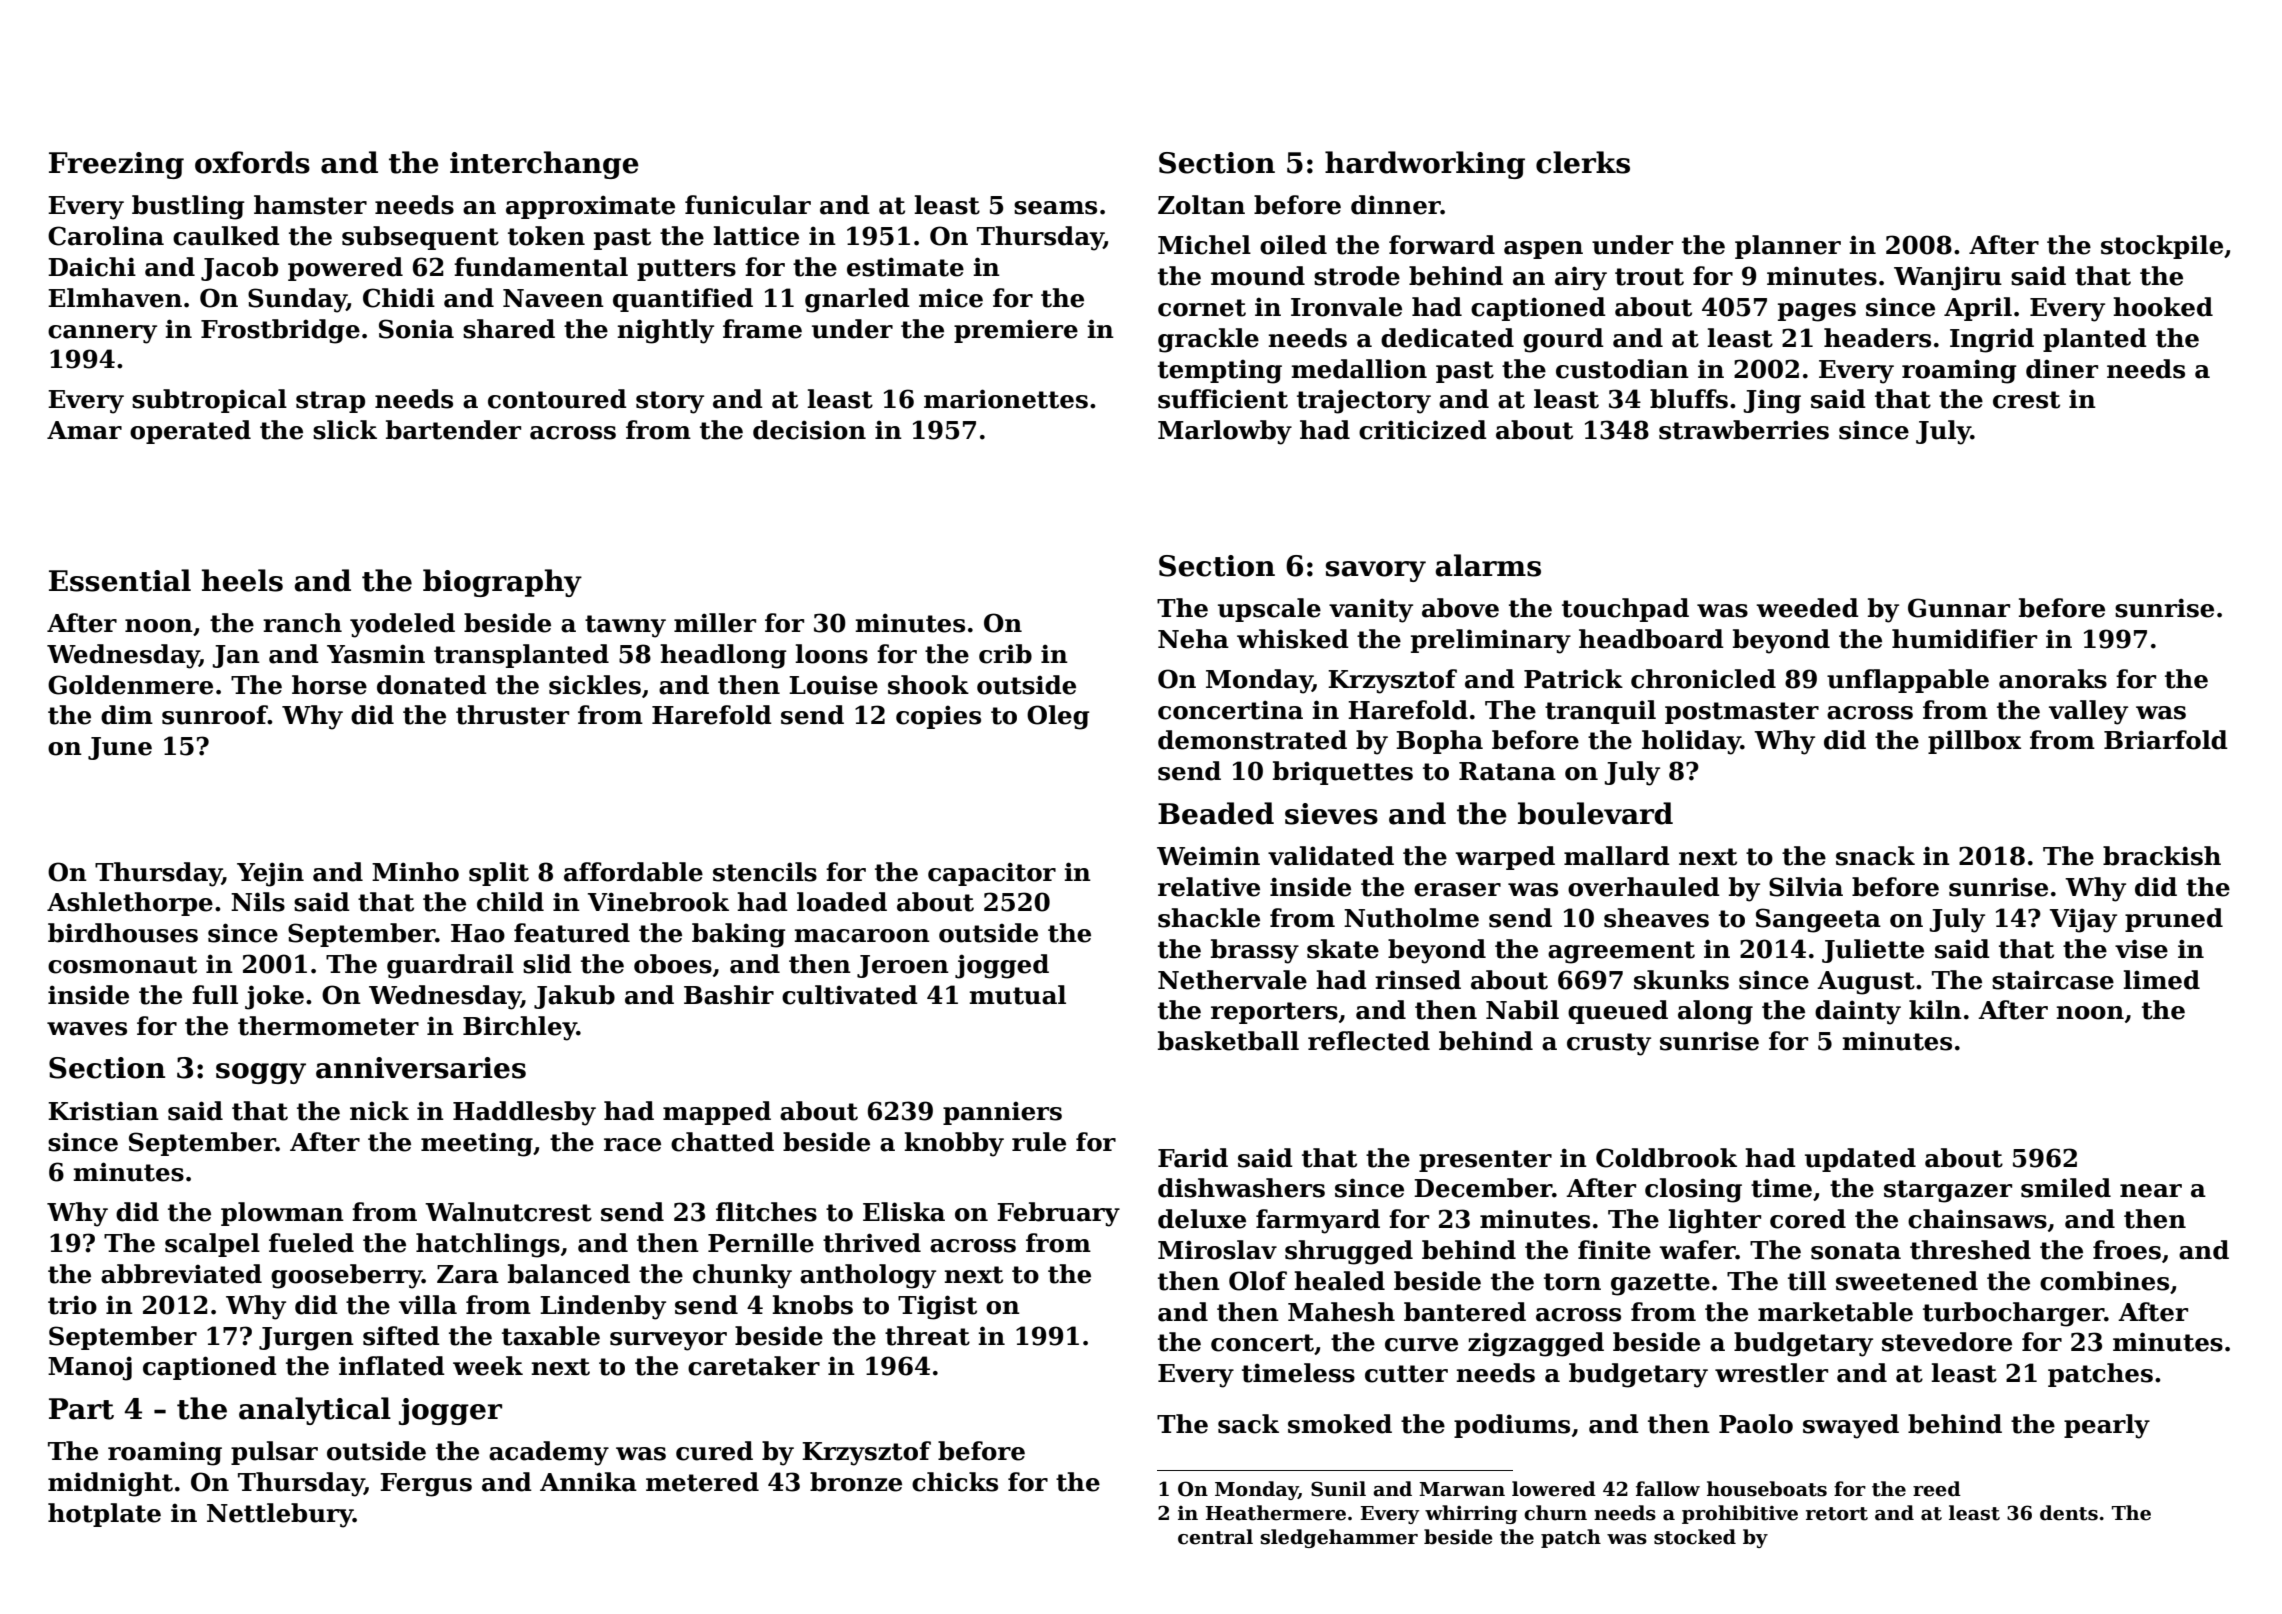 The height and width of the image is (1614, 2282). I want to click on weeded, so click(1807, 608).
